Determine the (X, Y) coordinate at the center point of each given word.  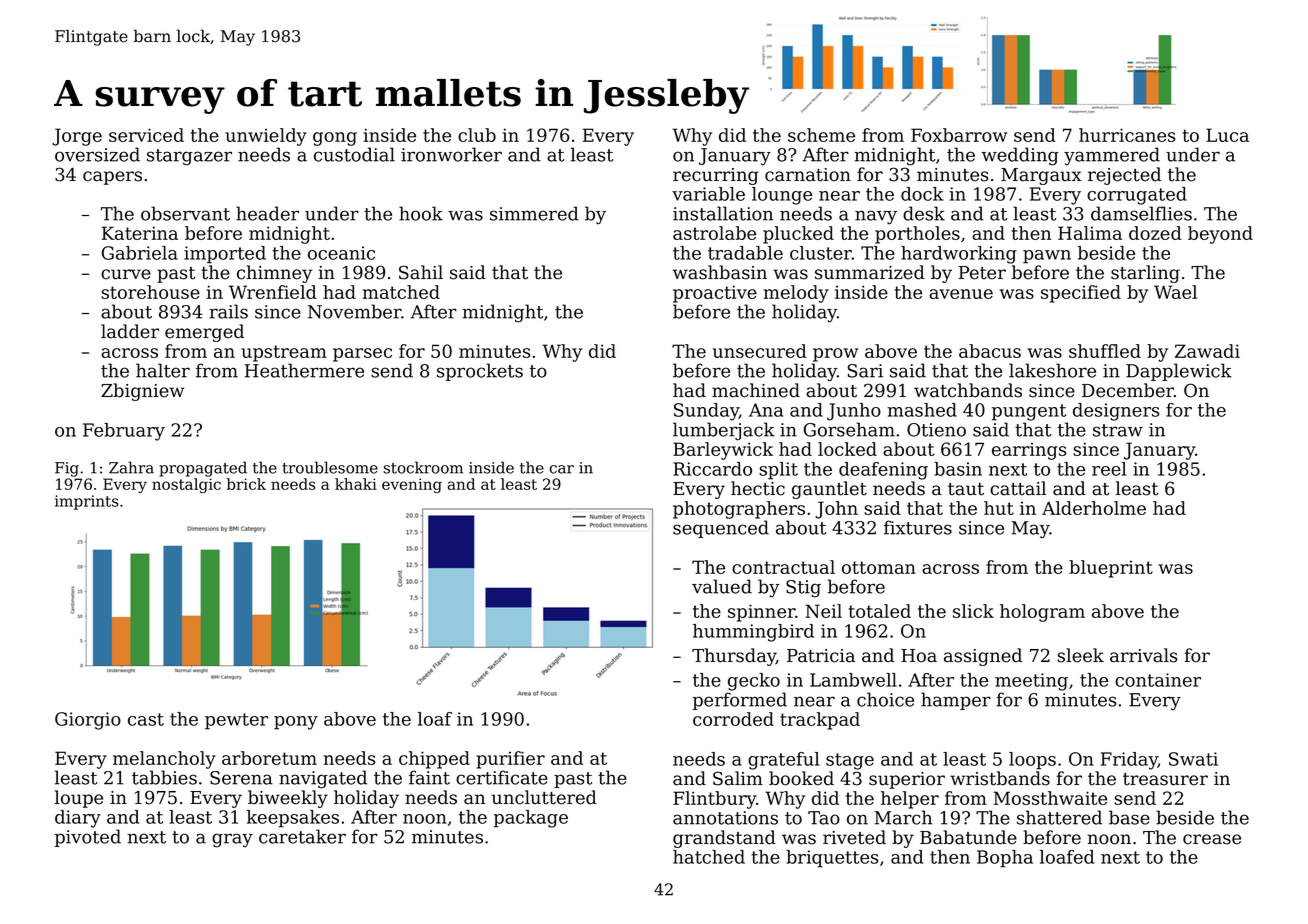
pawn (1047, 257)
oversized (97, 154)
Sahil (421, 272)
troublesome (330, 467)
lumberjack (724, 431)
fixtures (918, 527)
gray (232, 840)
